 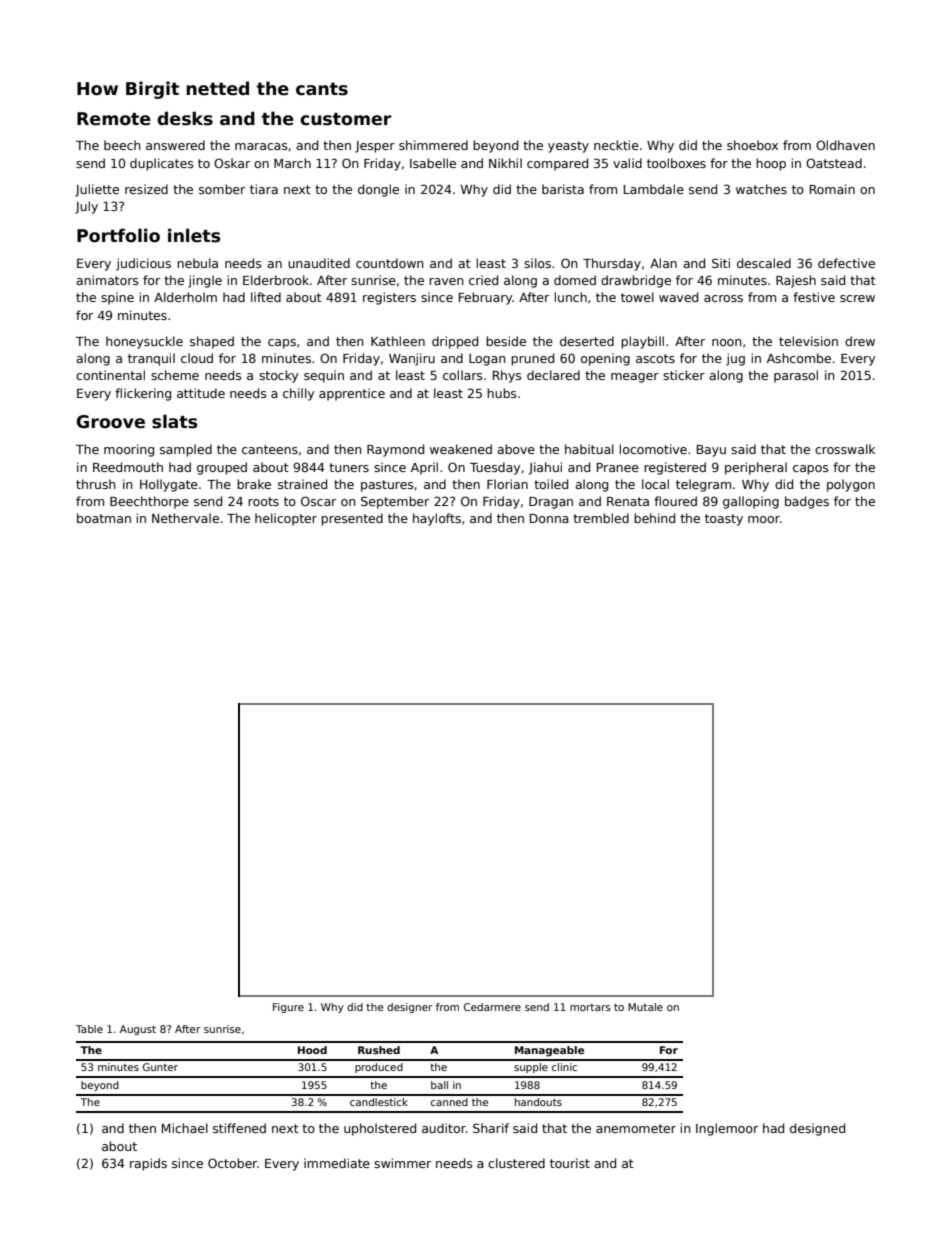 What do you see at coordinates (616, 145) in the document?
I see `necktie` at bounding box center [616, 145].
